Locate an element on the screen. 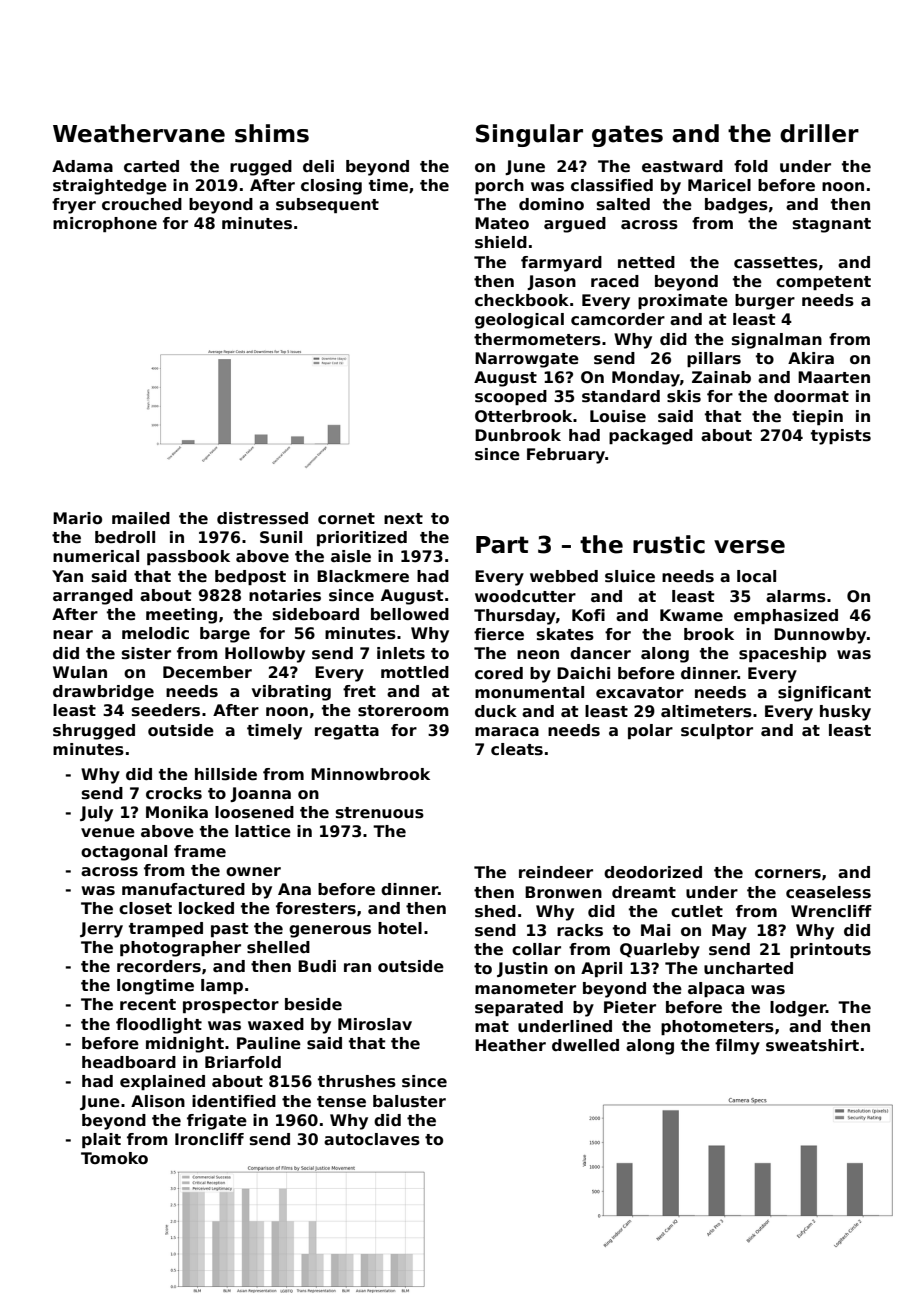 This screenshot has width=924, height=1314. Ironcliff is located at coordinates (209, 1139).
